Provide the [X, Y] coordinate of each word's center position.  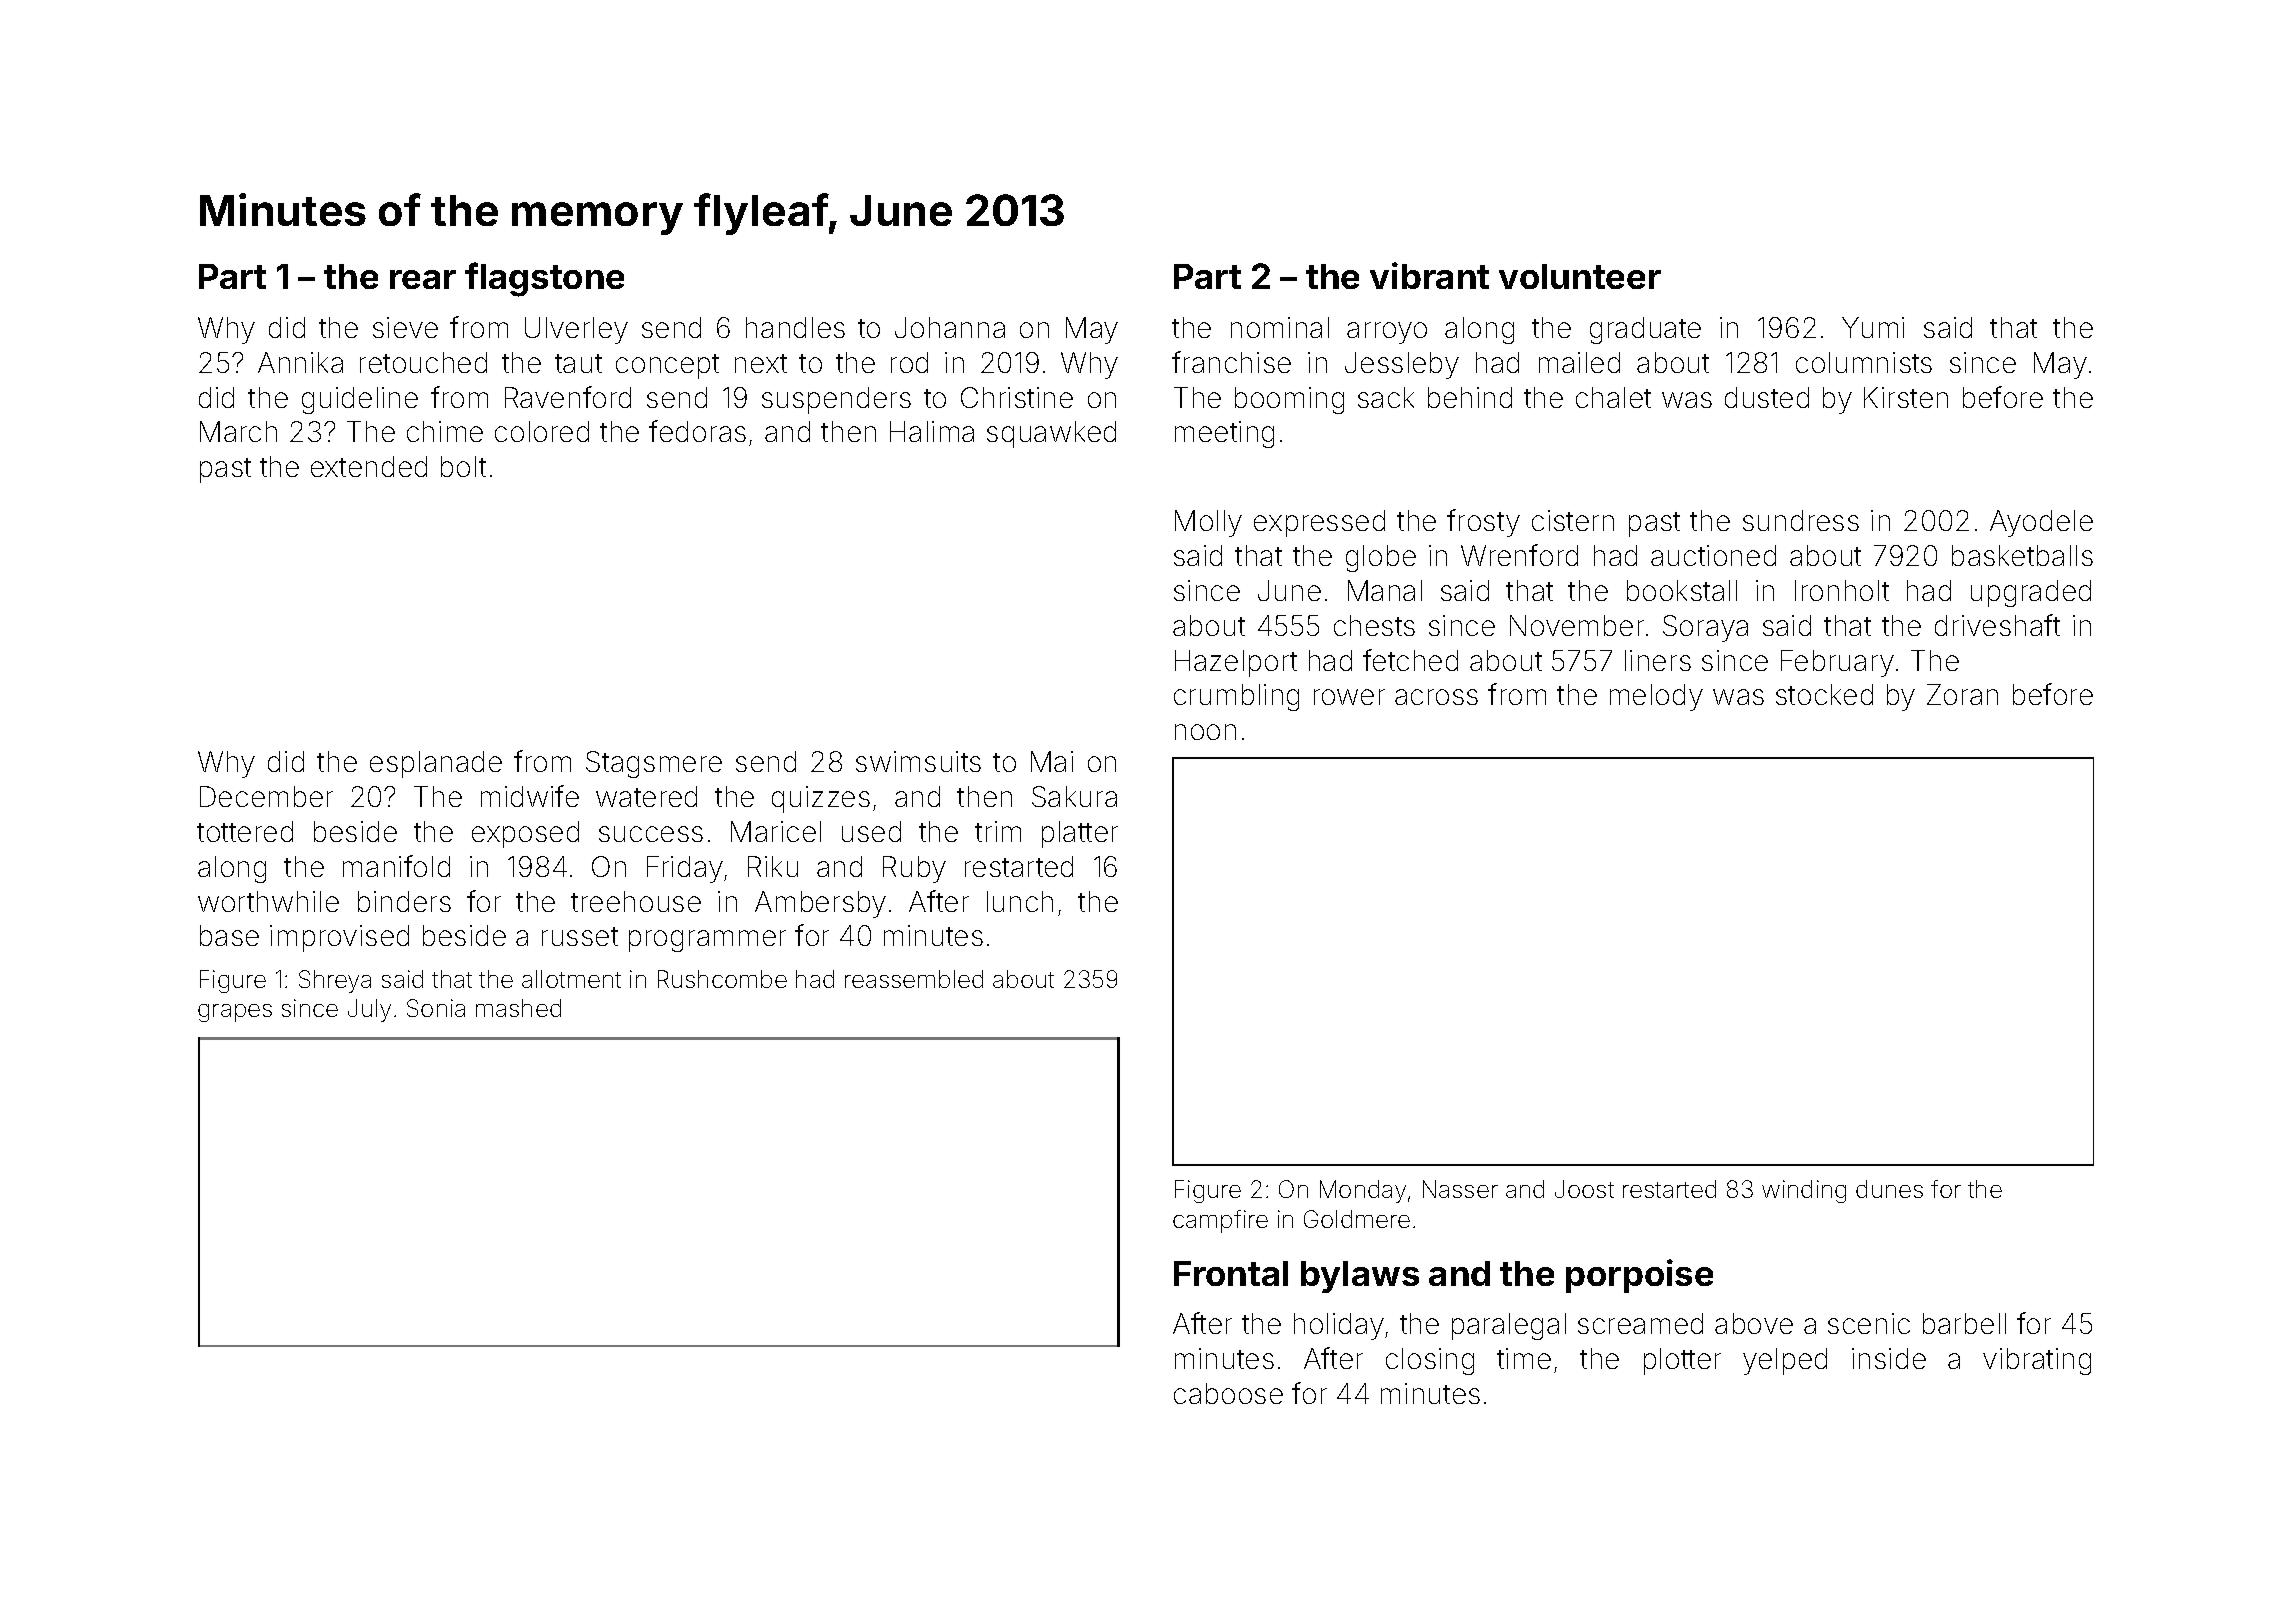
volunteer [1580, 276]
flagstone [544, 279]
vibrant [1429, 275]
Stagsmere [654, 764]
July [369, 1010]
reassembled [914, 979]
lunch [1020, 901]
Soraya [1705, 628]
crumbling [1236, 697]
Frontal [1231, 1273]
